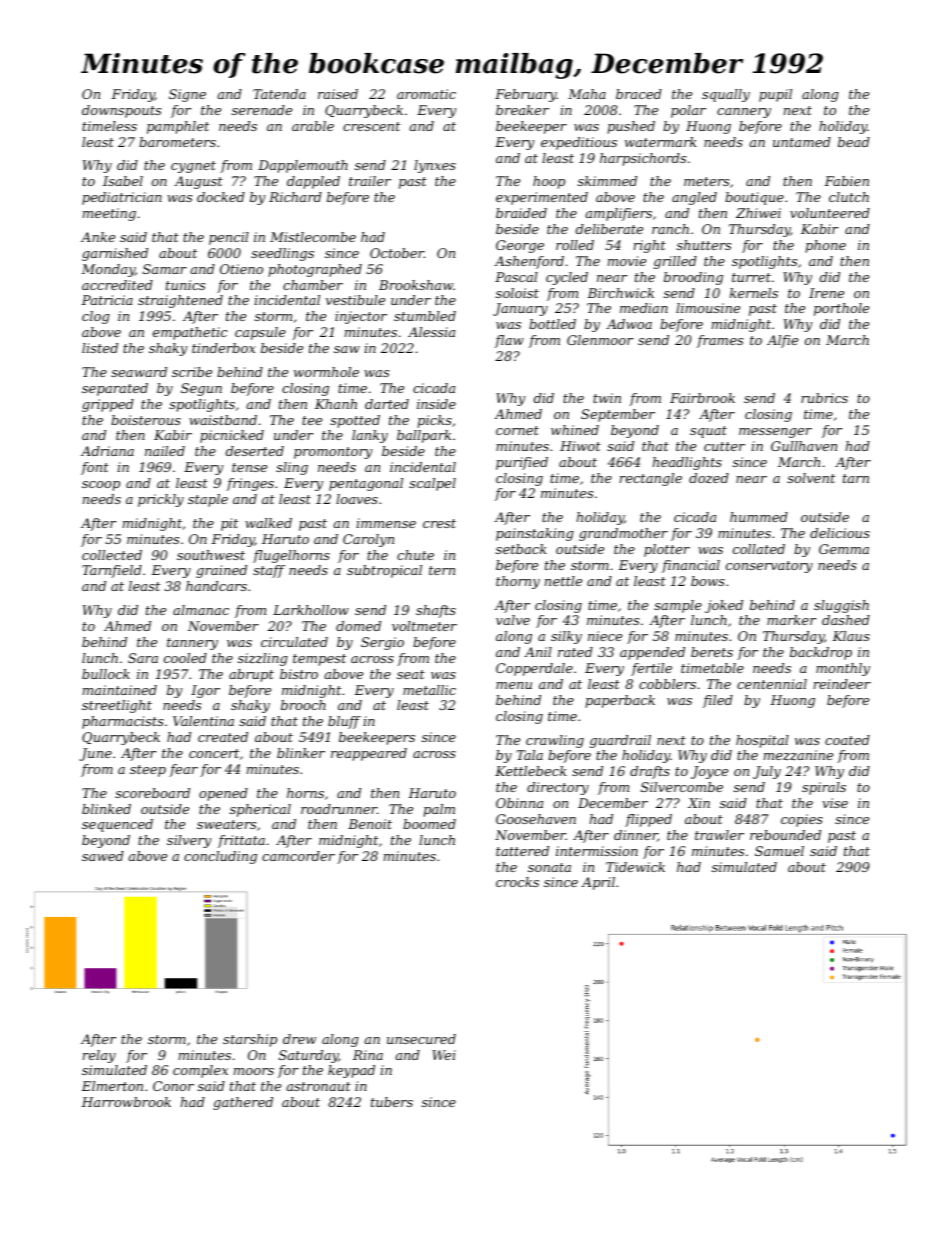 This document has height=1233, width=952. Describe the element at coordinates (785, 835) in the document. I see `rebounded` at that location.
